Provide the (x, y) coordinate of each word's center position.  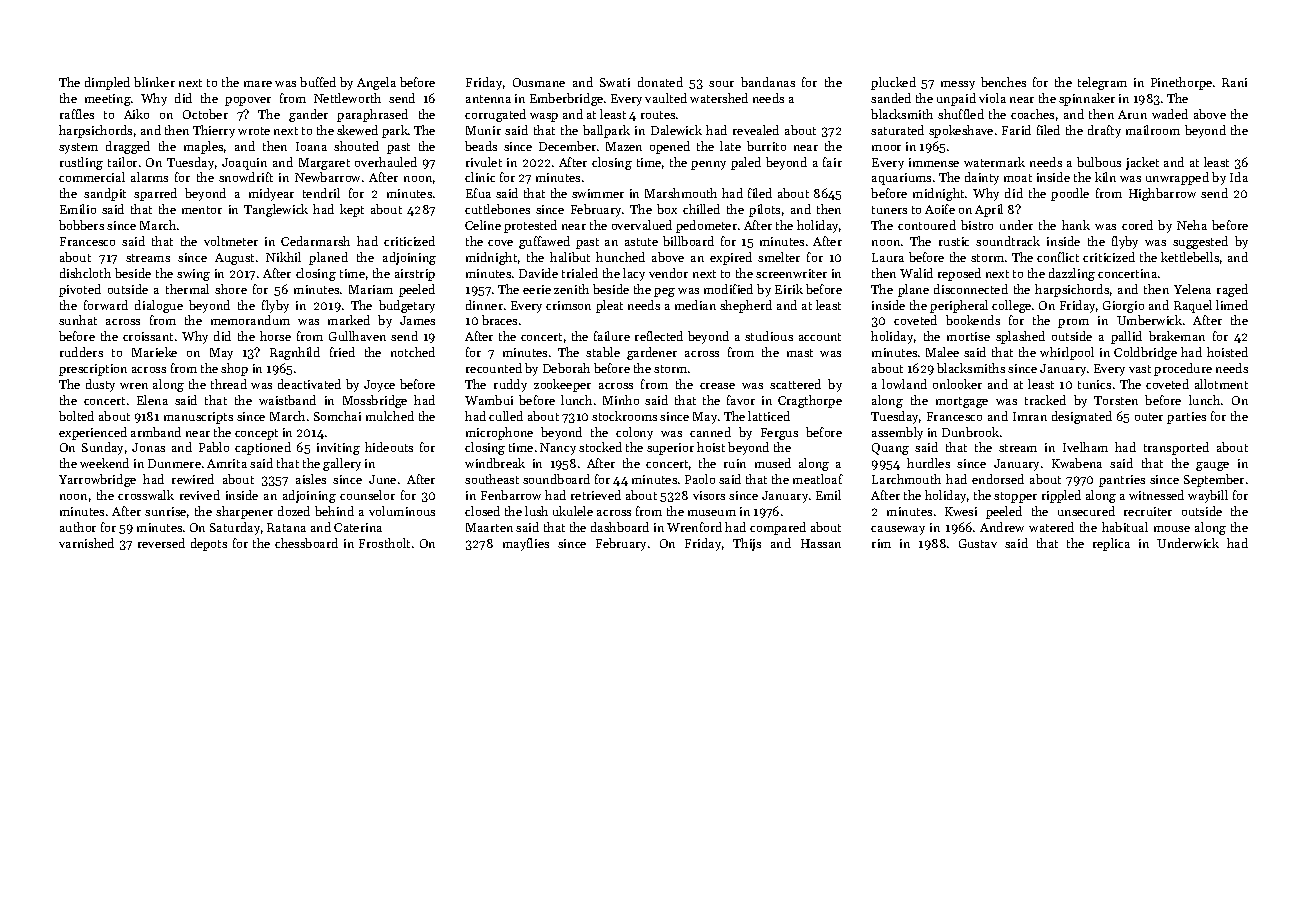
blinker (154, 82)
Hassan (821, 543)
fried (342, 352)
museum (712, 513)
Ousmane (539, 82)
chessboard (306, 543)
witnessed (1156, 495)
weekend (104, 463)
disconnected (971, 289)
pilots (764, 210)
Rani (1234, 82)
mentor (202, 210)
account (820, 337)
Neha (1192, 225)
